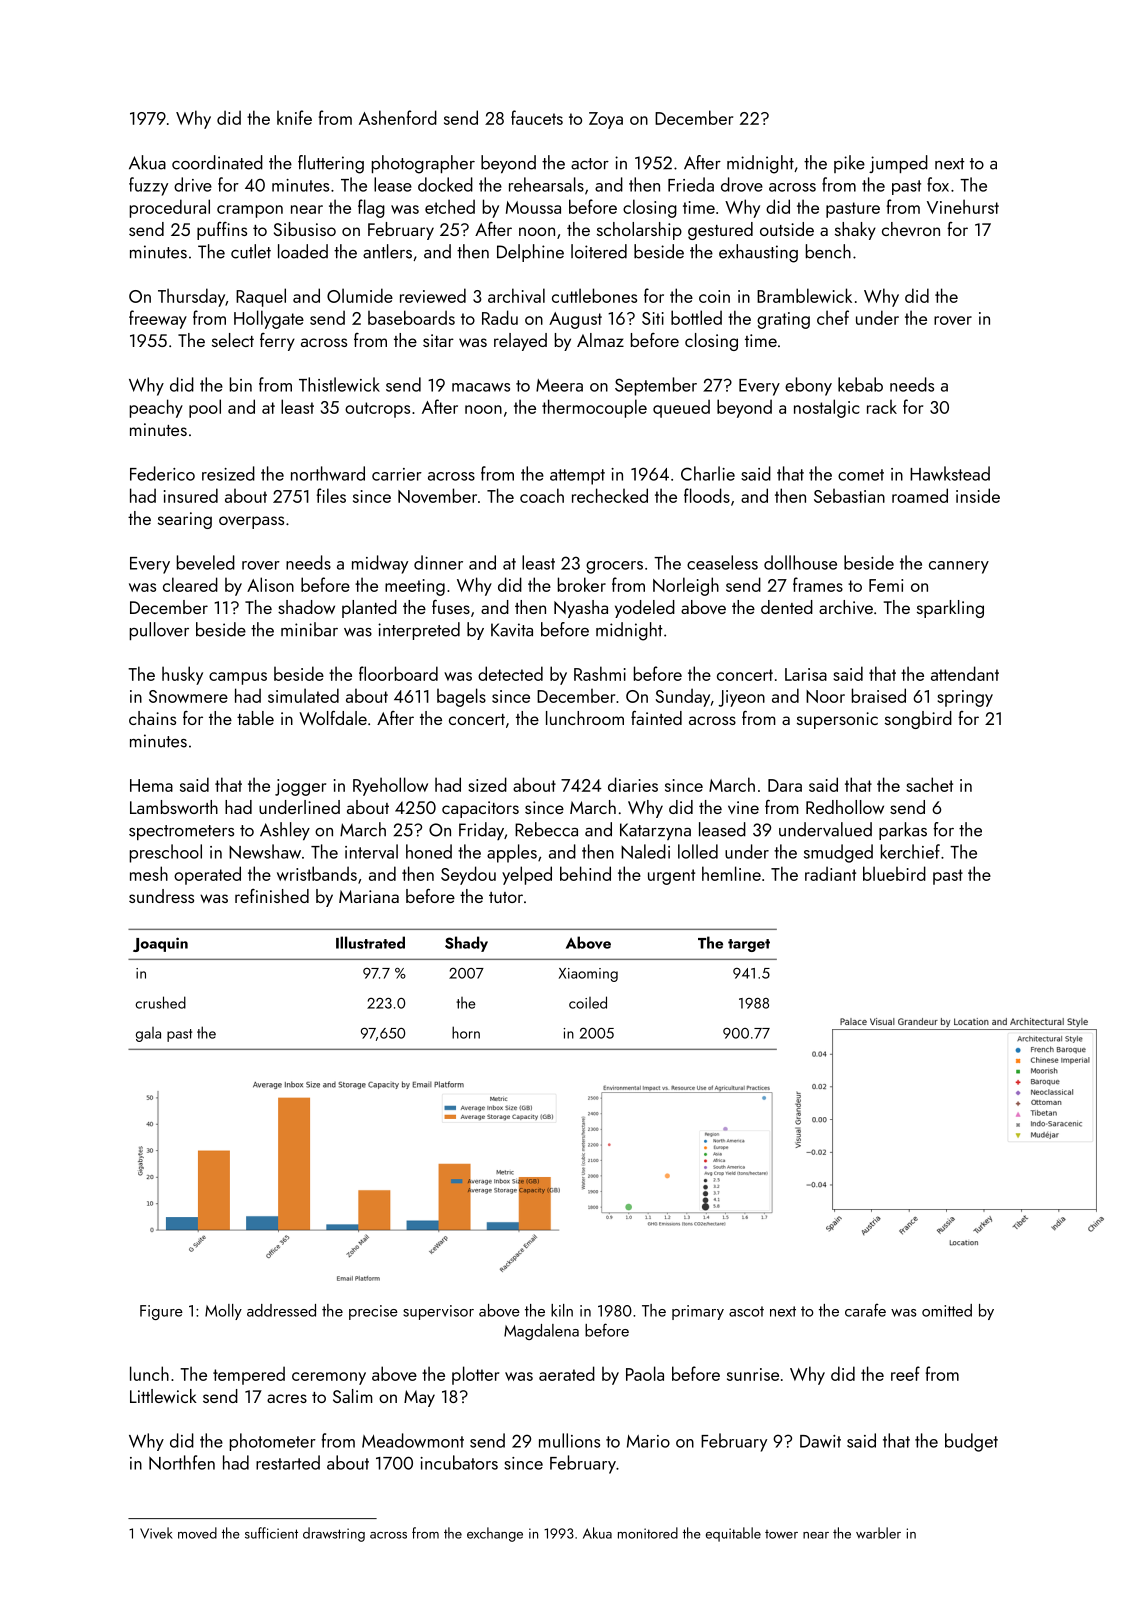  What do you see at coordinates (749, 945) in the image?
I see `target` at bounding box center [749, 945].
